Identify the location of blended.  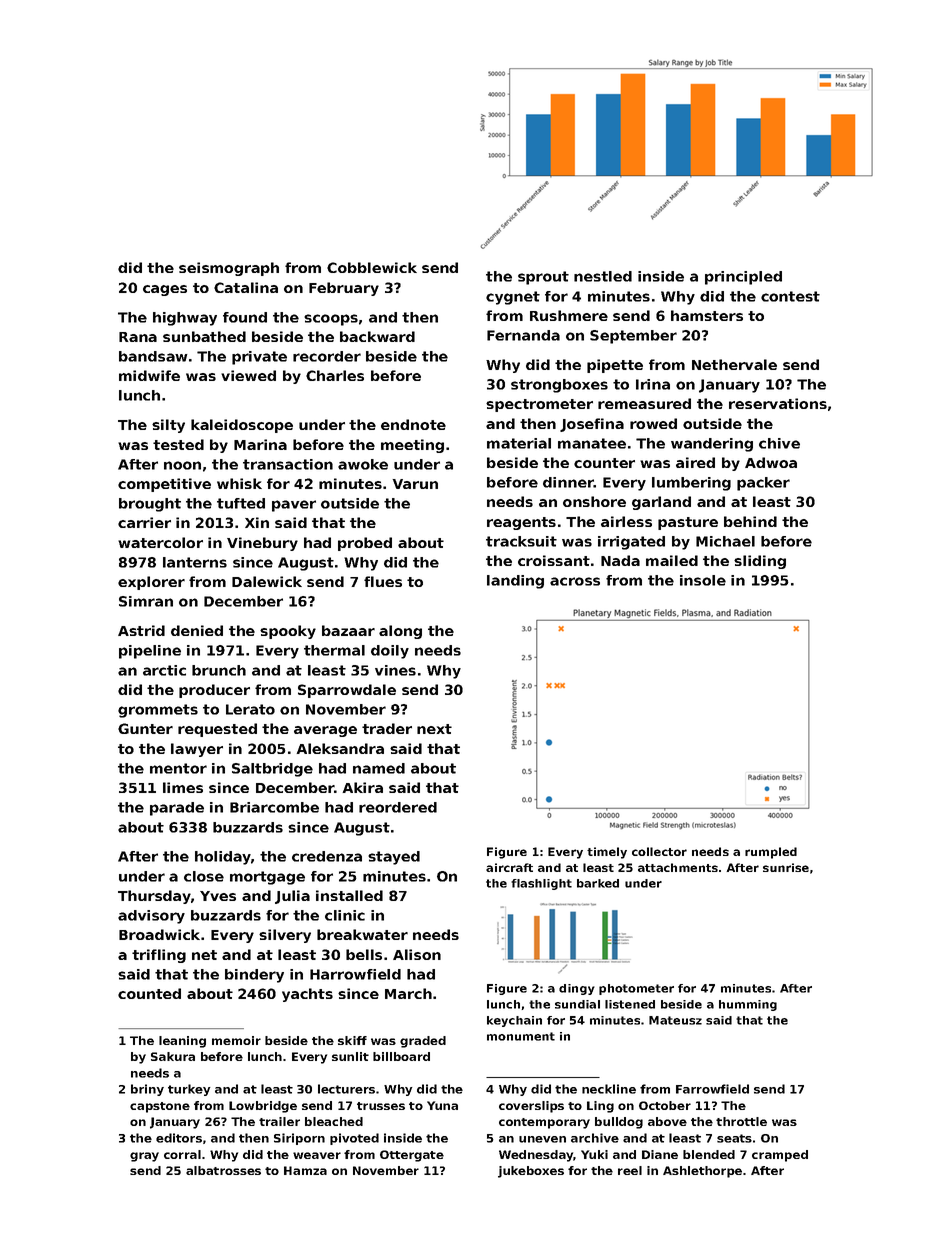
(709, 1154).
